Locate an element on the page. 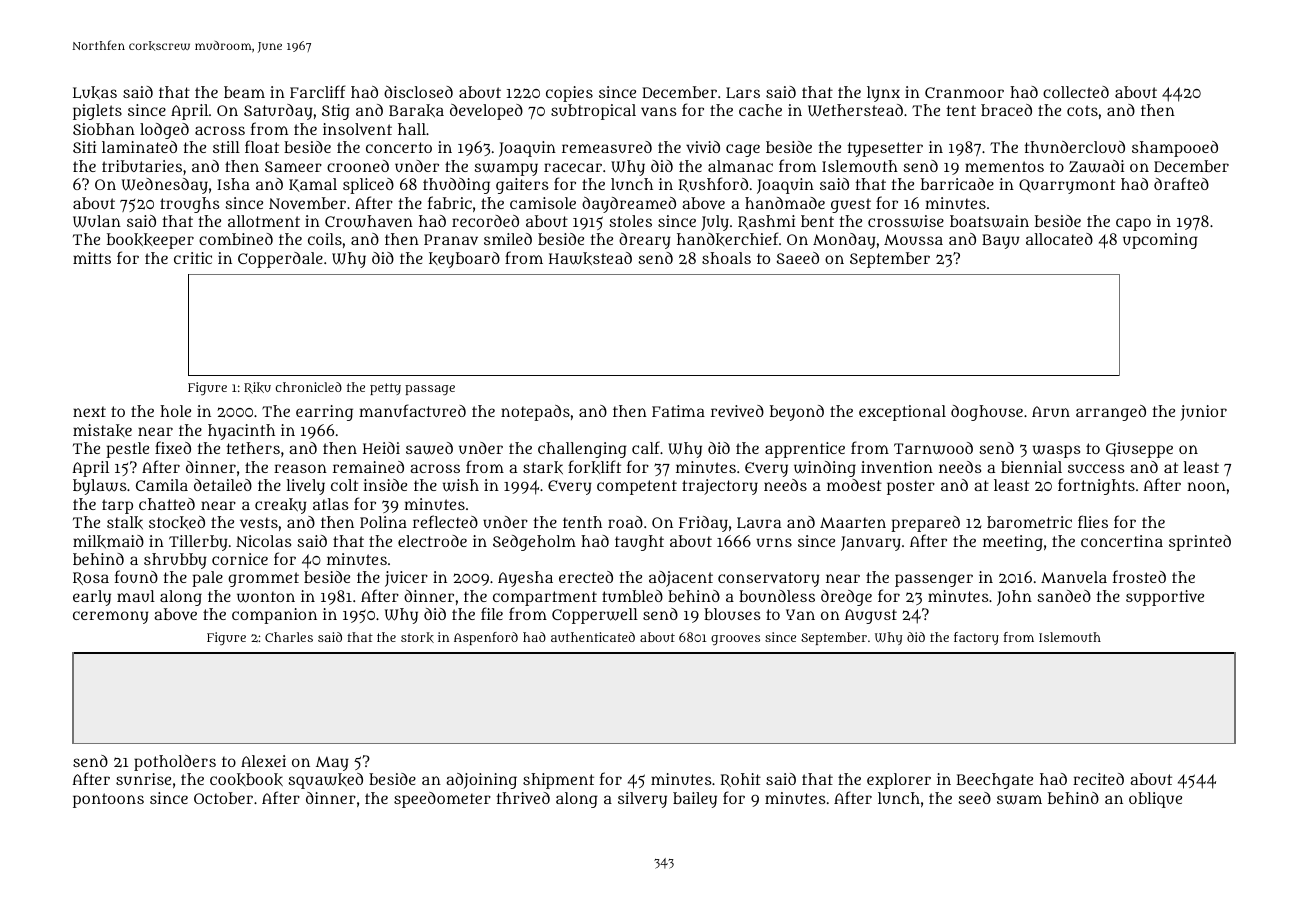  Bayu is located at coordinates (1001, 241).
